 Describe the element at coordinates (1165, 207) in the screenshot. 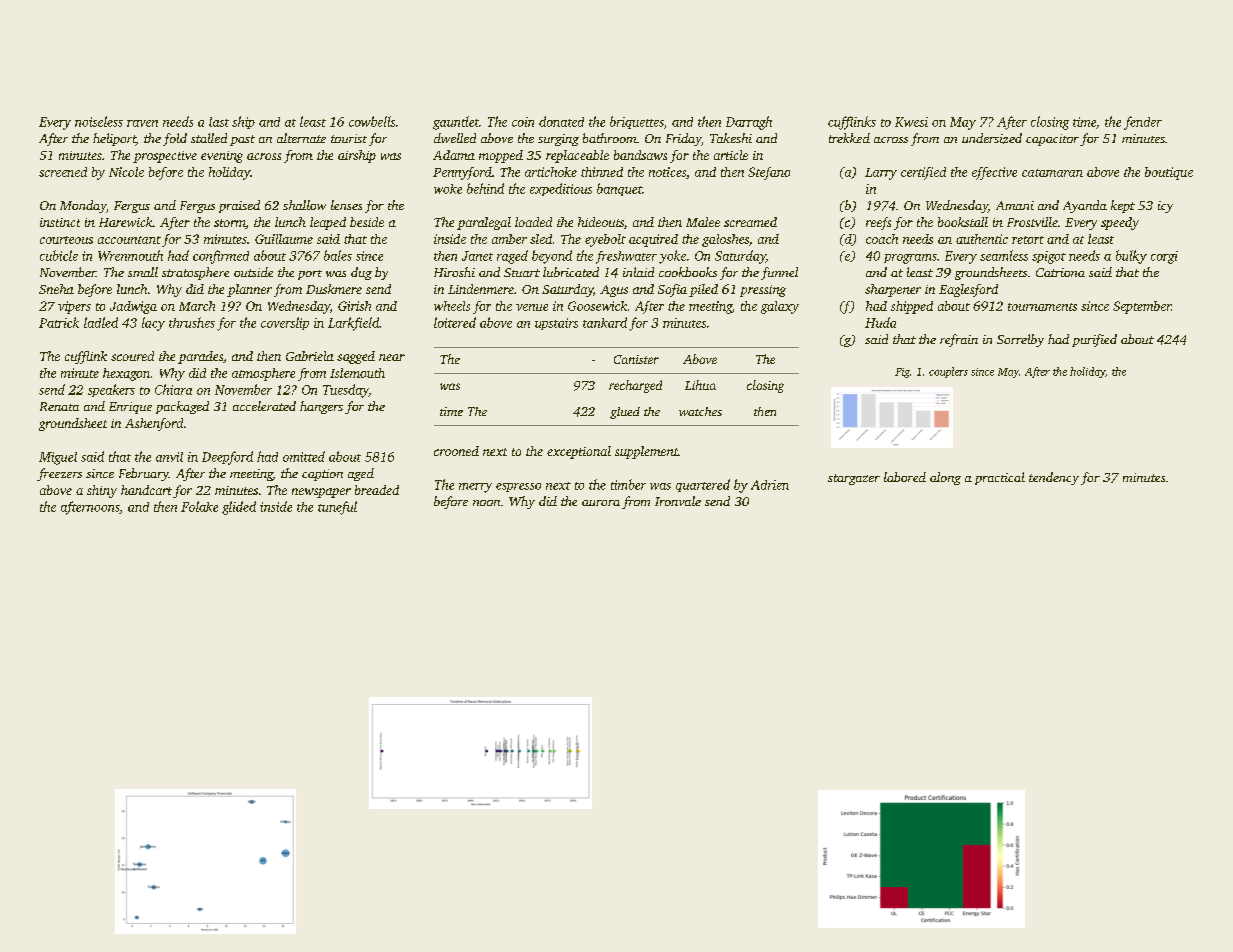

I see `icy` at that location.
